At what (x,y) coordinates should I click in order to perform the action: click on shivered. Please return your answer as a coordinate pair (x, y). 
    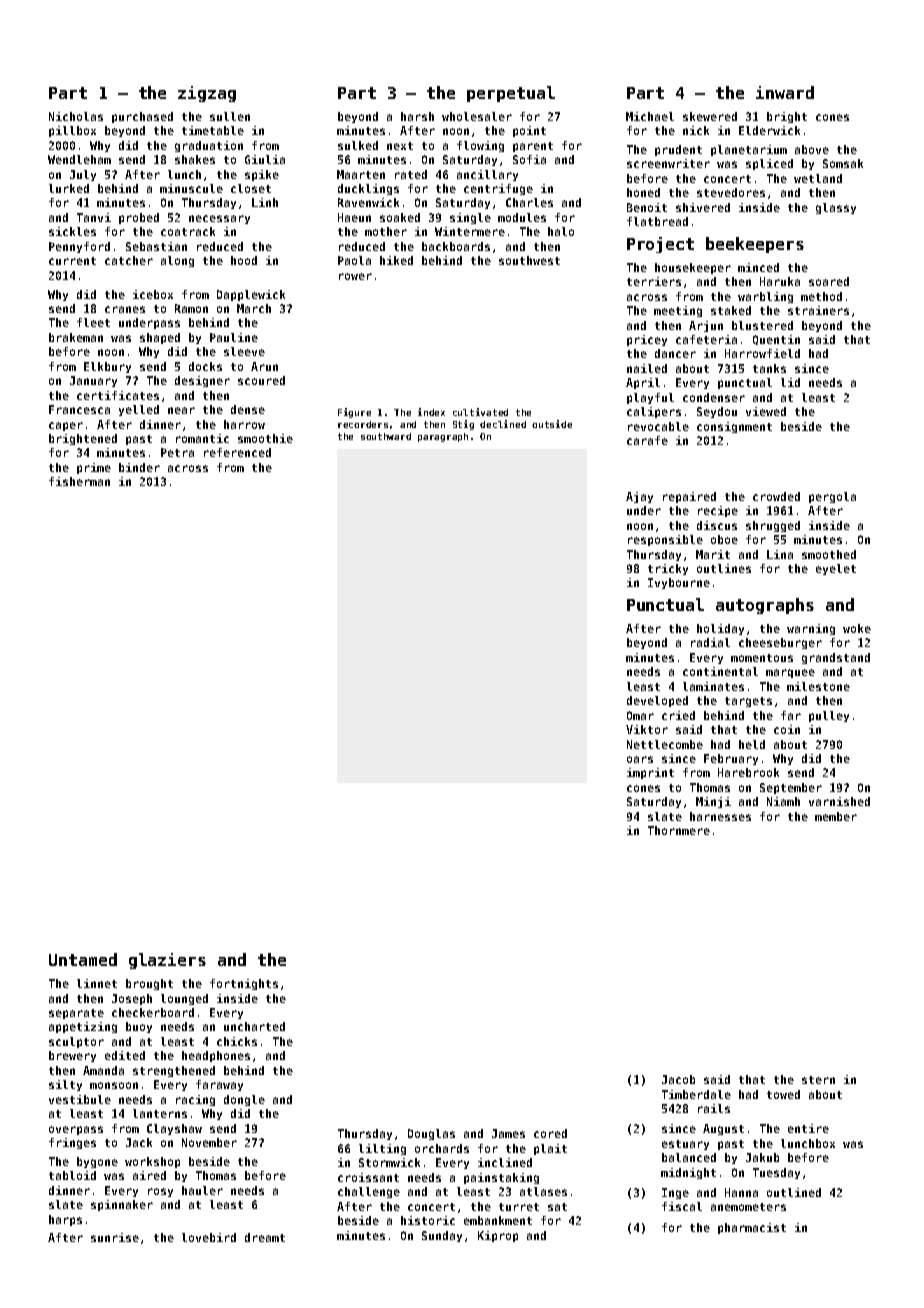
    Looking at the image, I should click on (703, 207).
